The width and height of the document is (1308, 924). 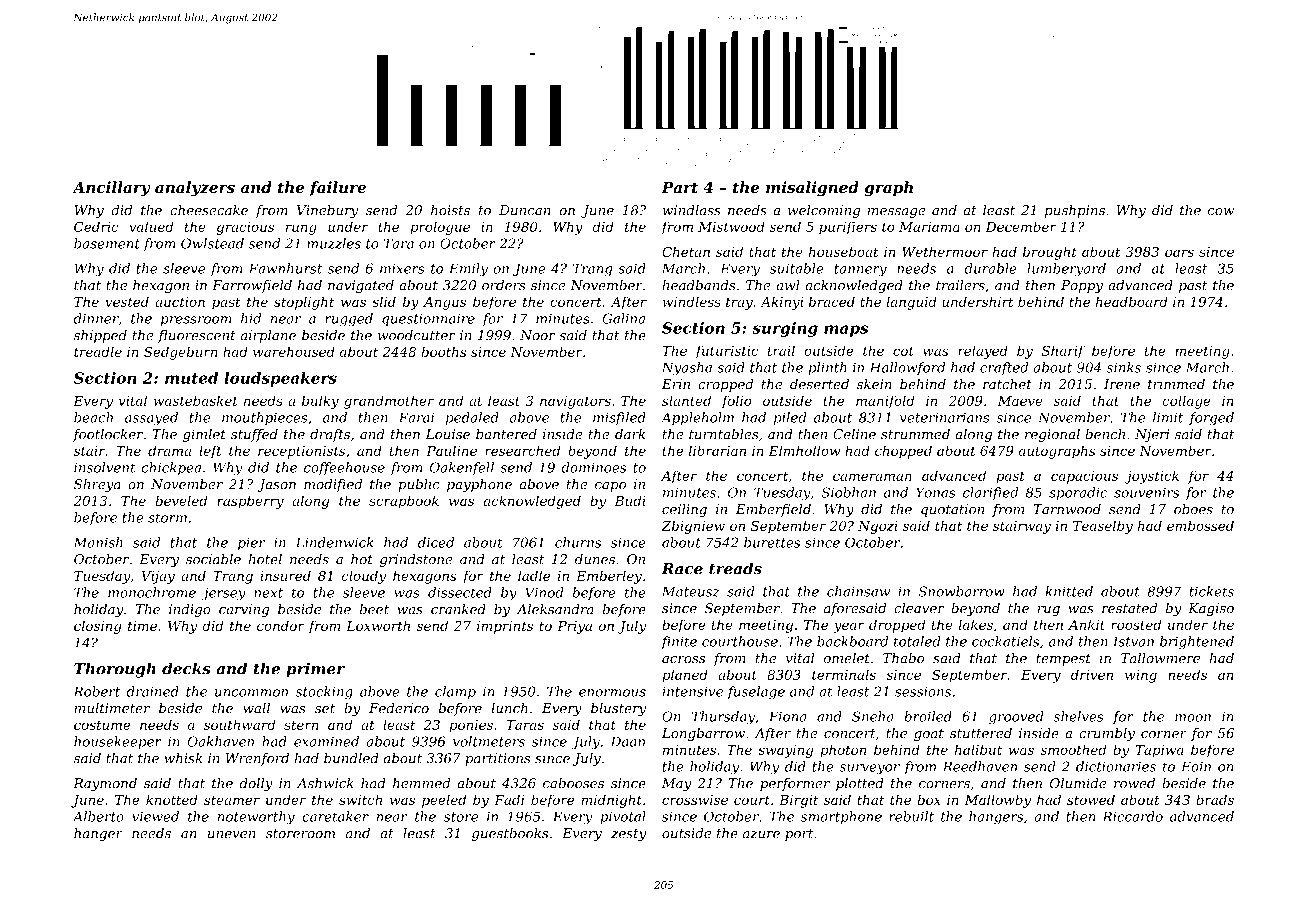 What do you see at coordinates (209, 210) in the document?
I see `cheesecake` at bounding box center [209, 210].
